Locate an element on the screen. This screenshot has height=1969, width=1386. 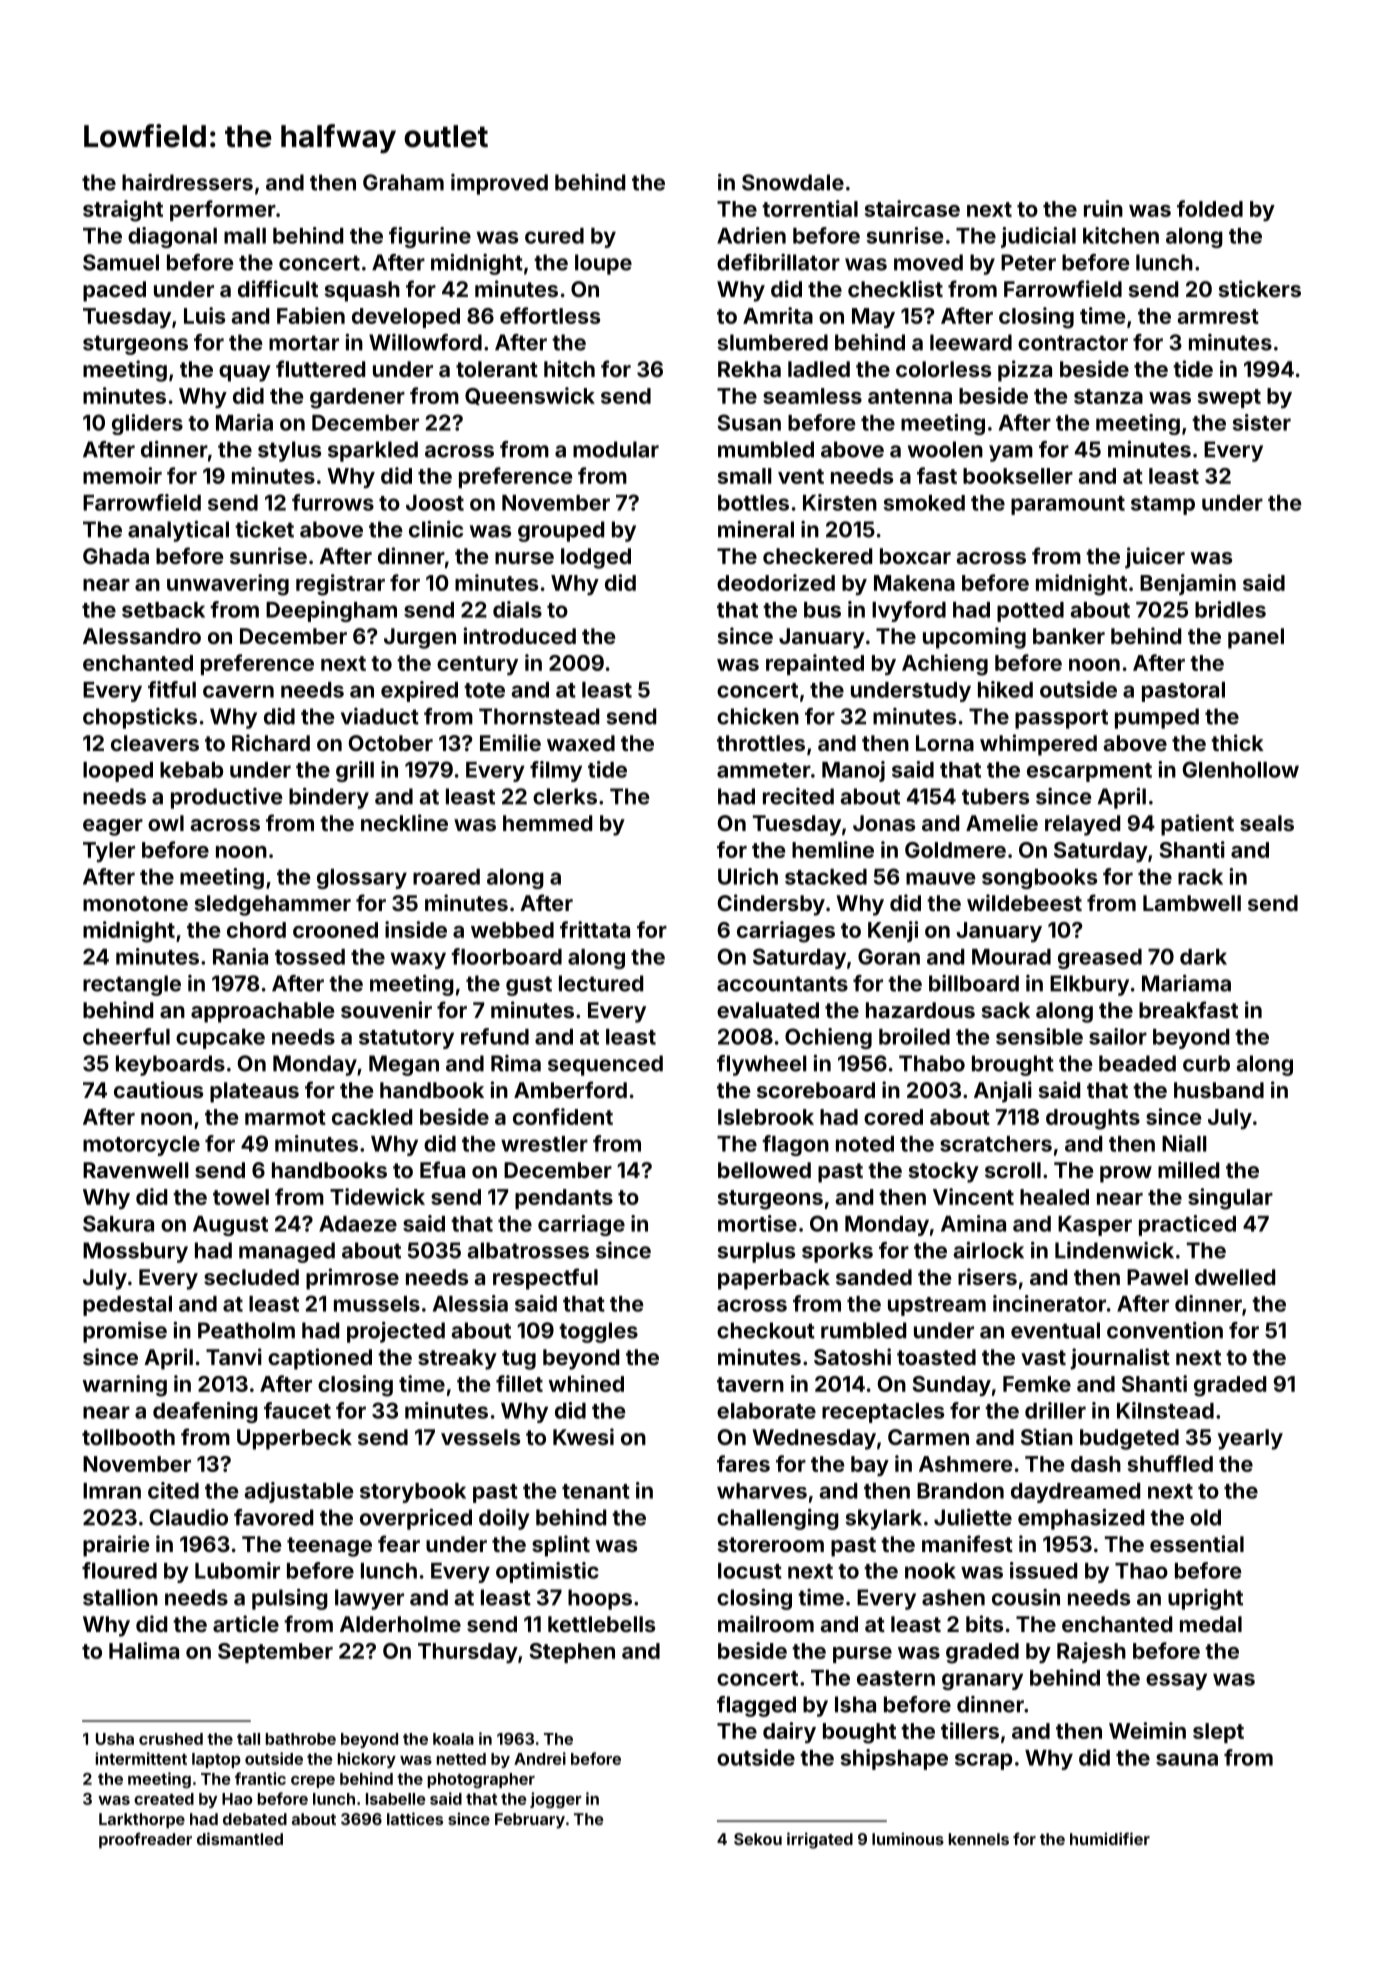
jogger is located at coordinates (556, 1800).
